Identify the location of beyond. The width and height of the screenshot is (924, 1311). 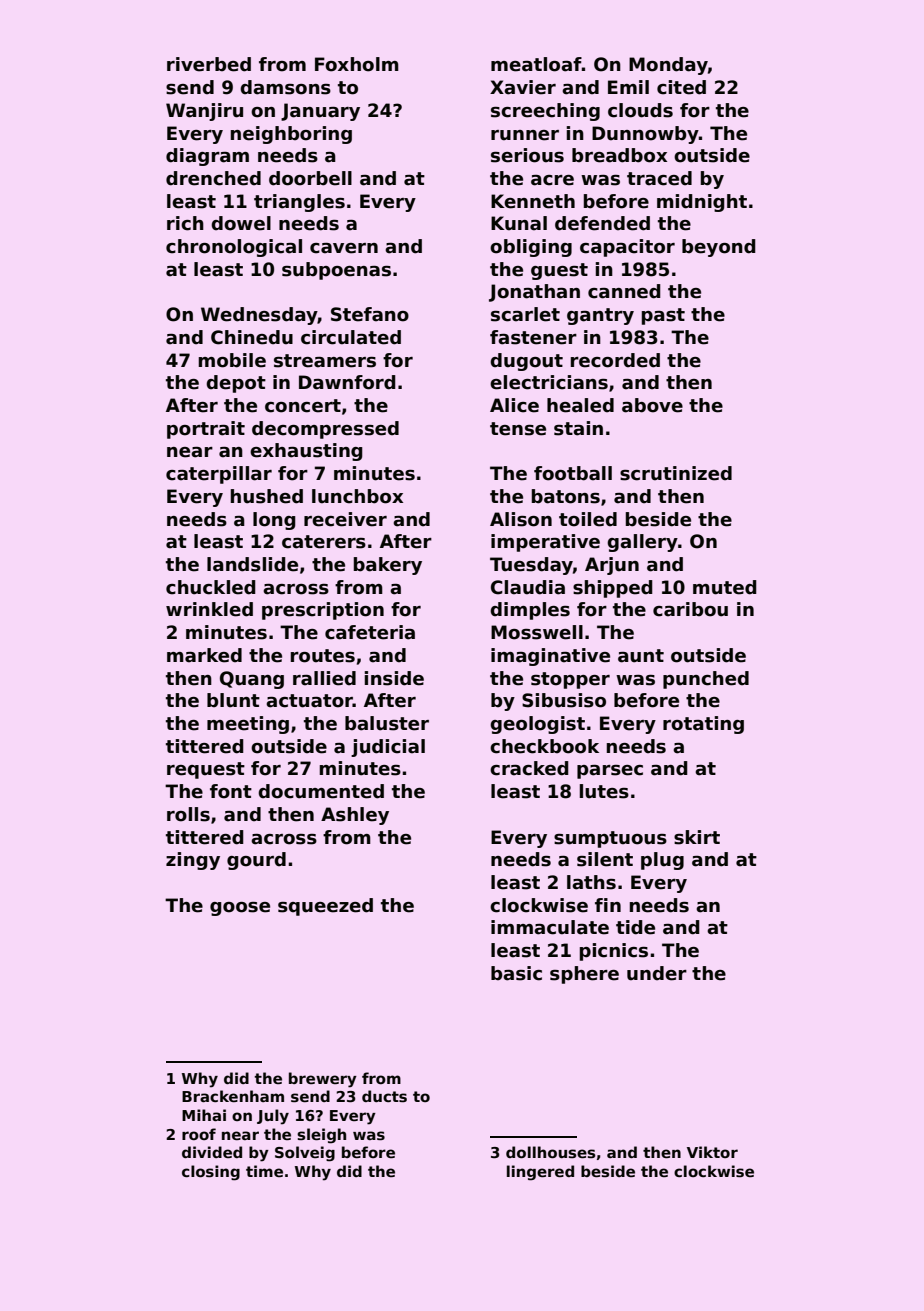
(719, 248).
